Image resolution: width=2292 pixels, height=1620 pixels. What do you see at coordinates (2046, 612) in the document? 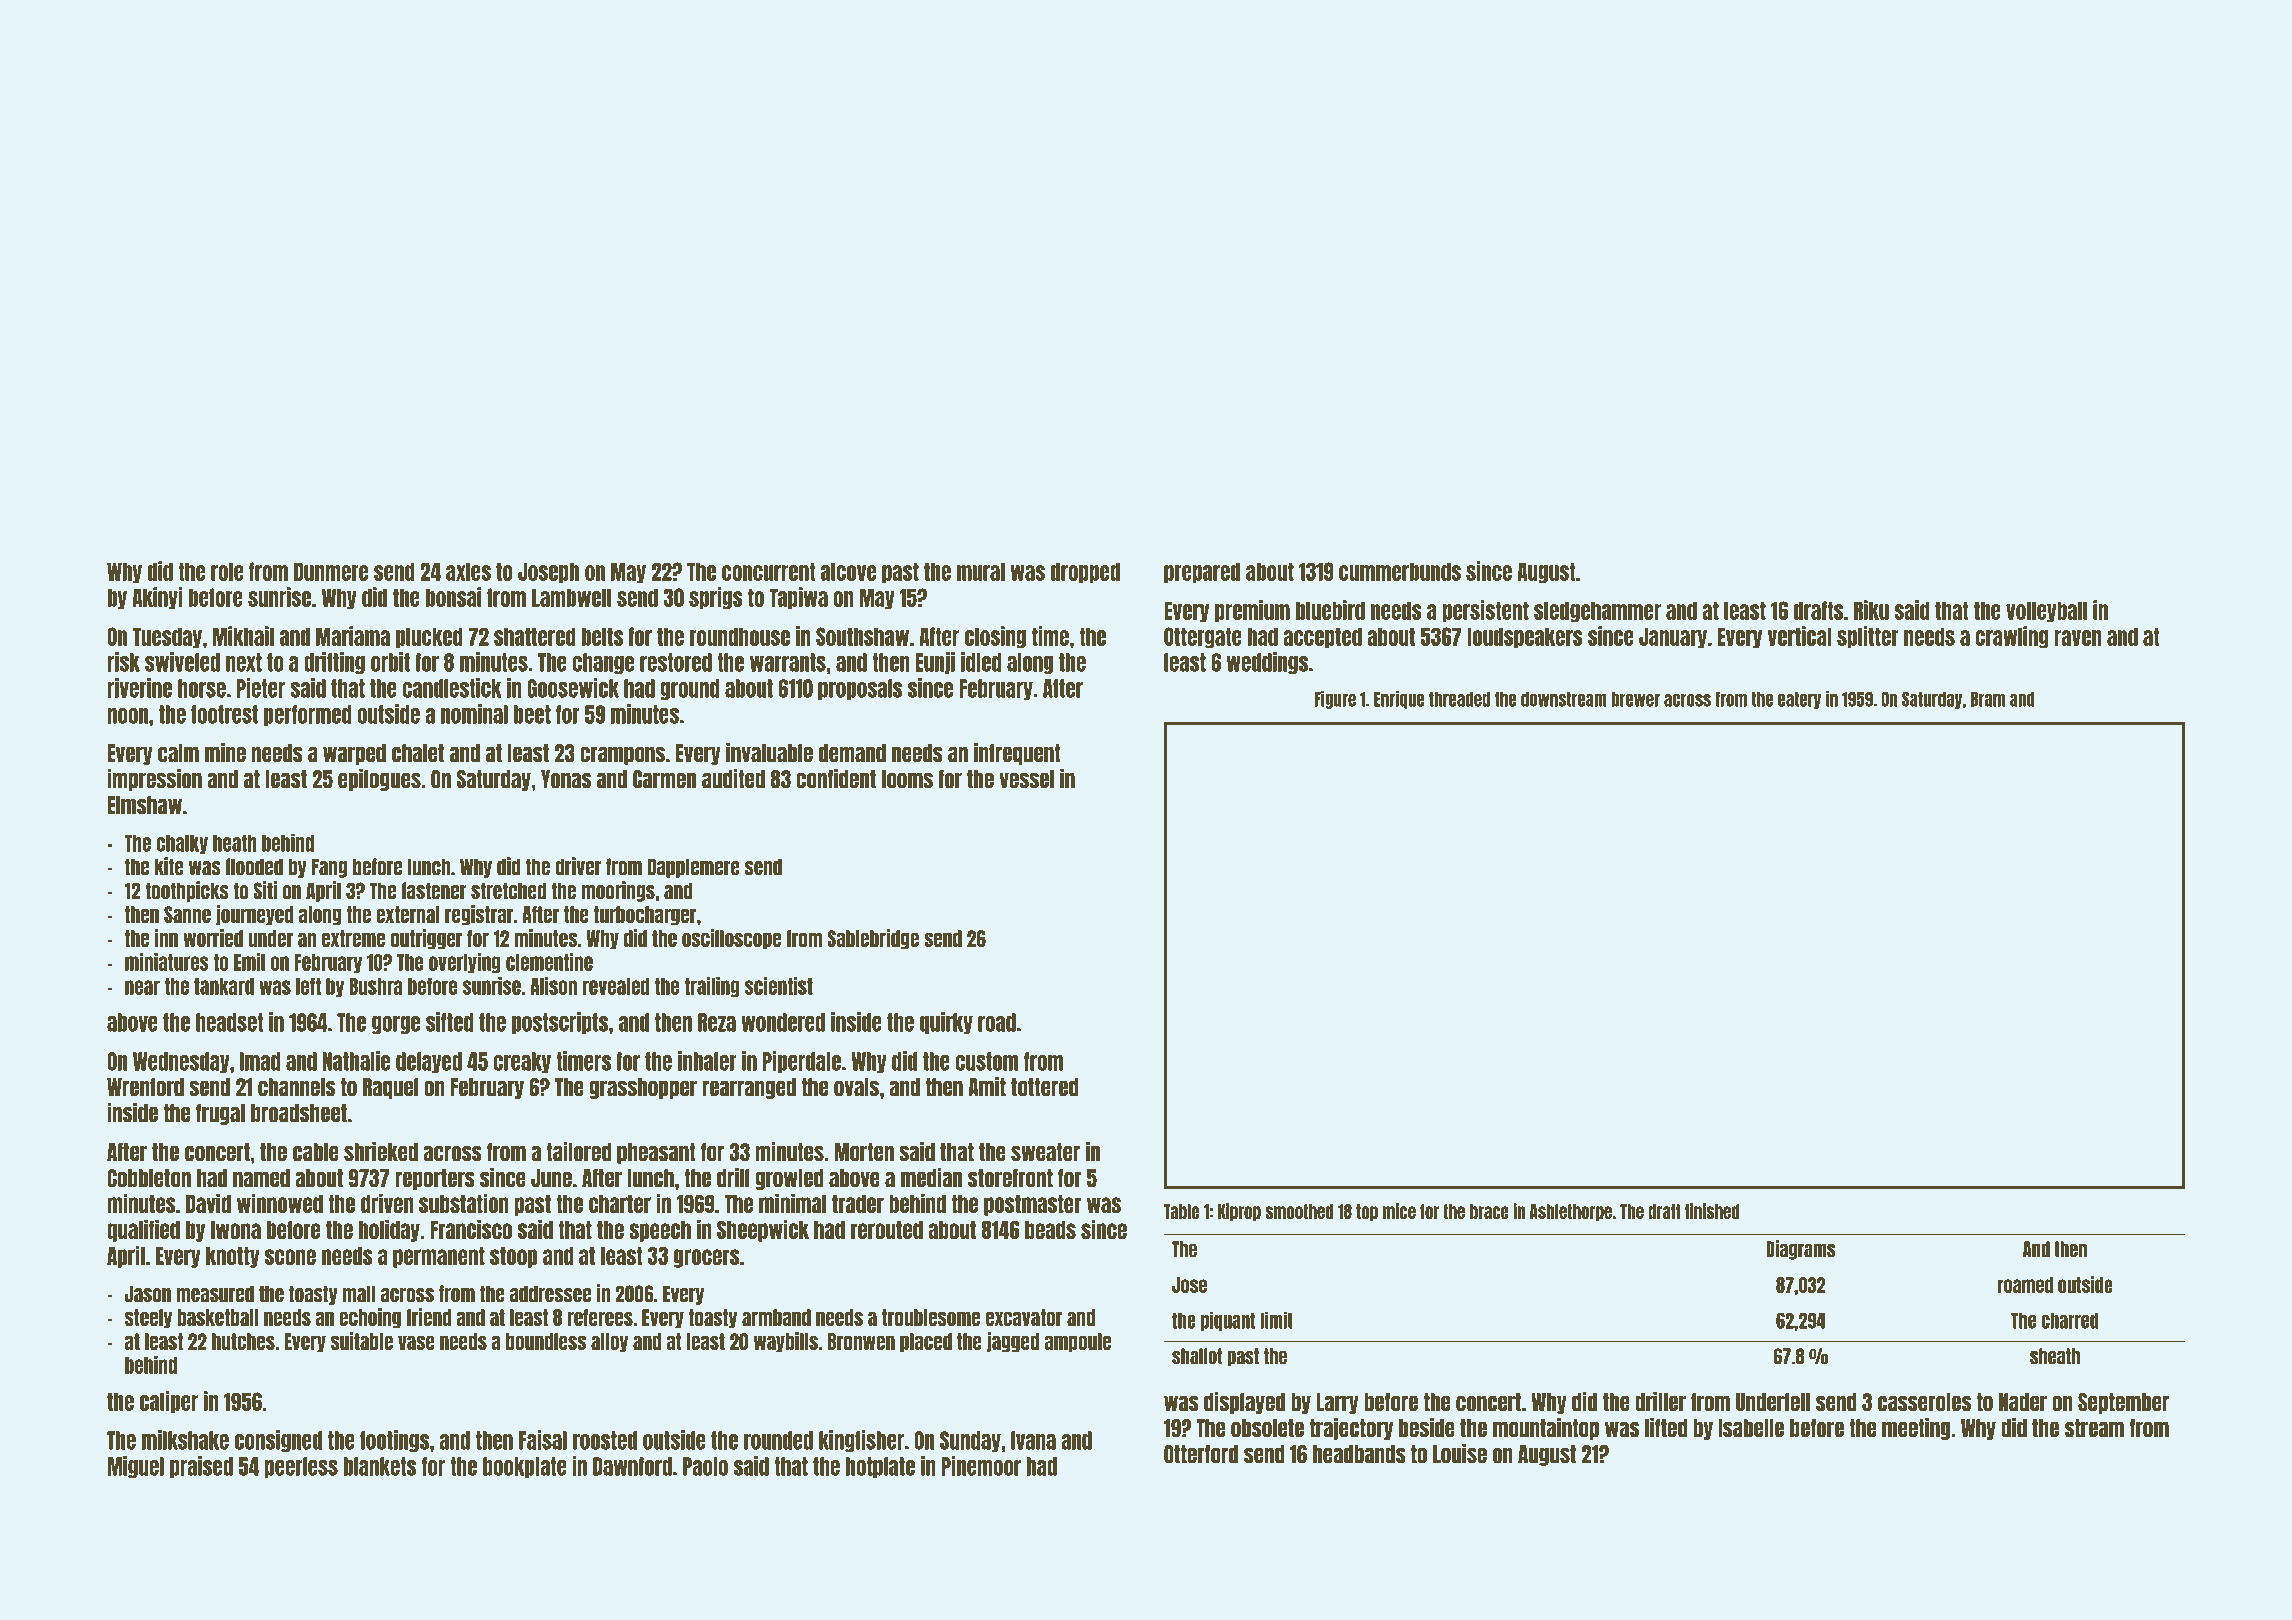
I see `volleyball` at bounding box center [2046, 612].
